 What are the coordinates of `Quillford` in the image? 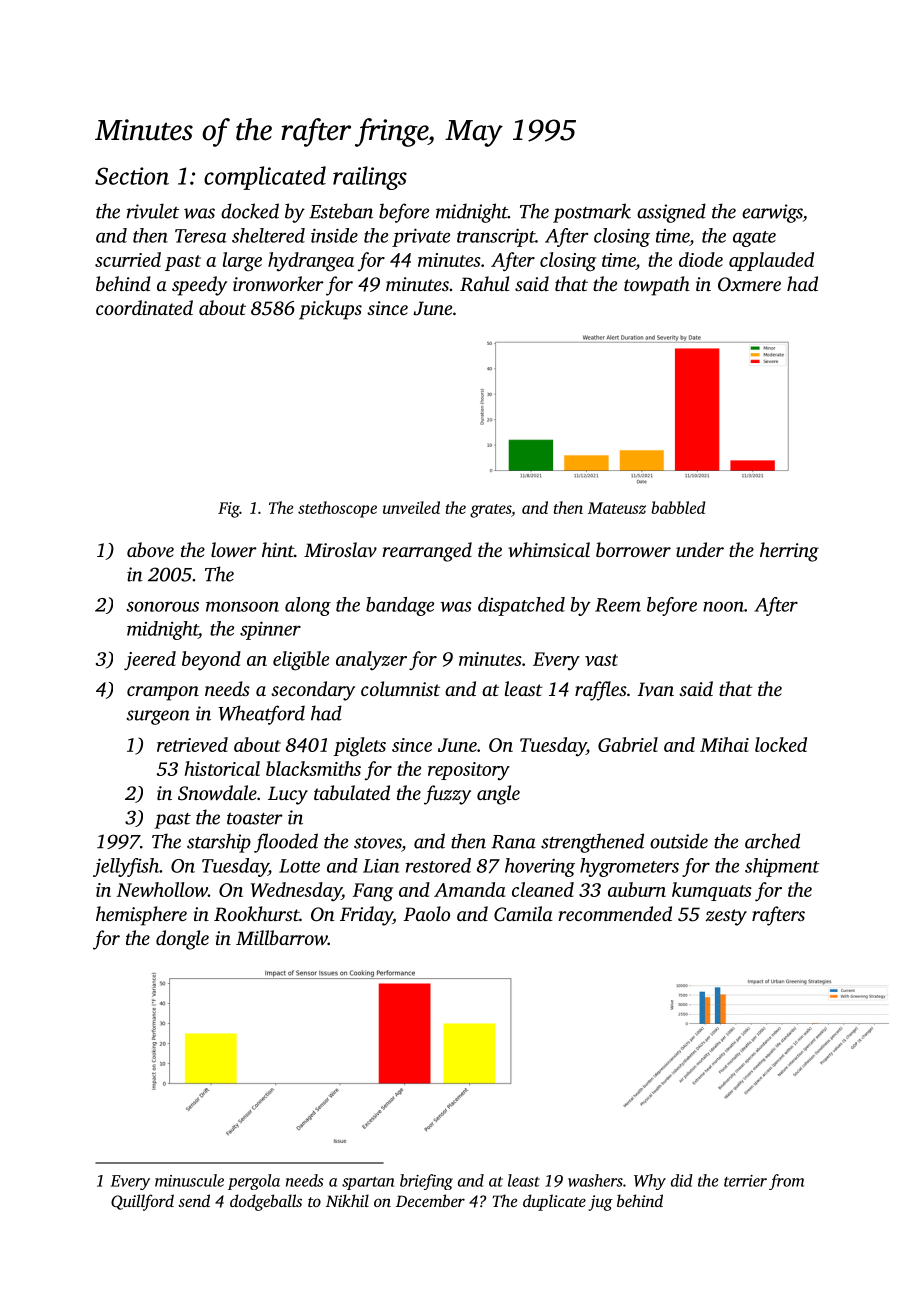 It's located at (142, 1202).
